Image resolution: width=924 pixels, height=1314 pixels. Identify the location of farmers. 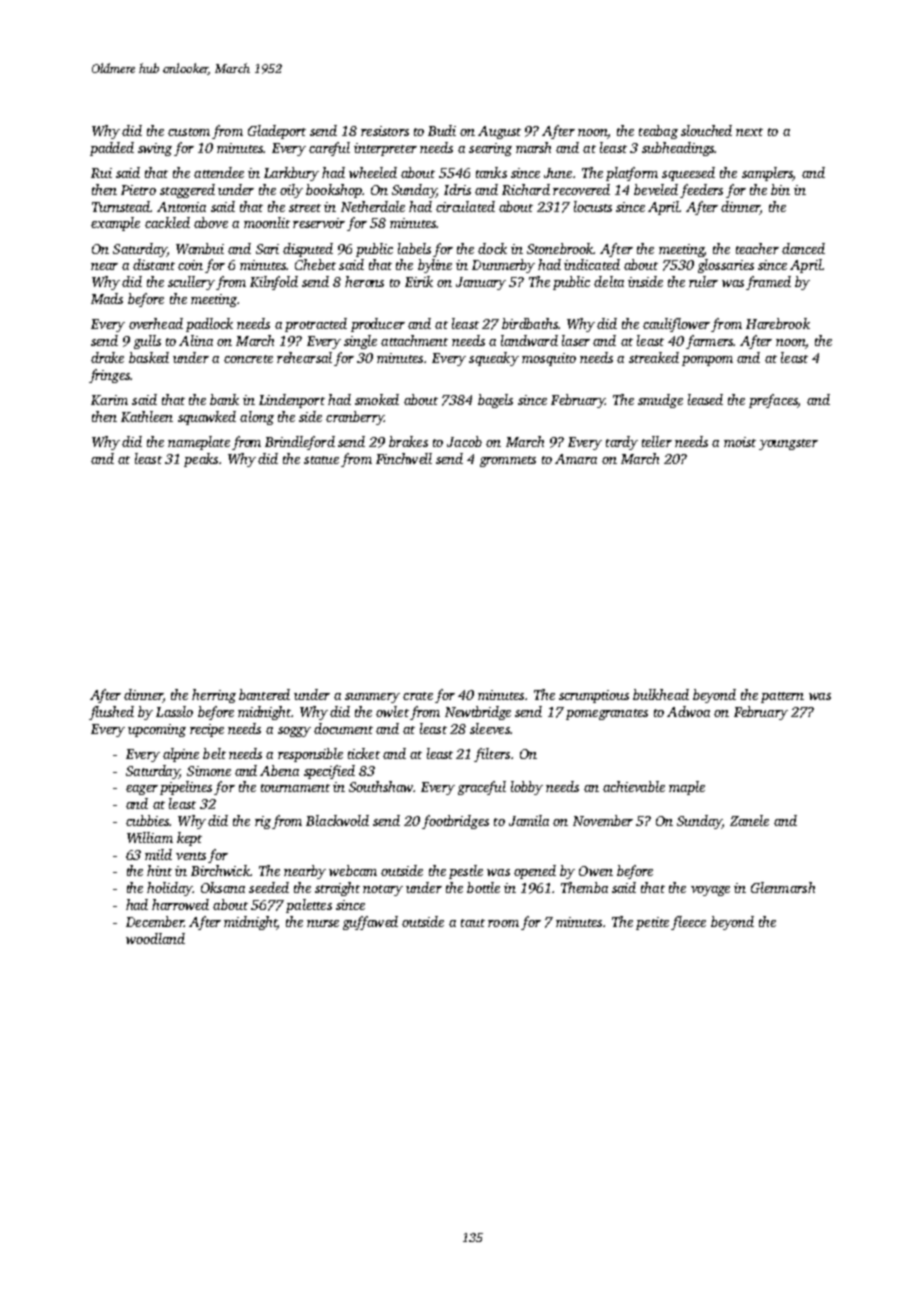
(709, 342).
